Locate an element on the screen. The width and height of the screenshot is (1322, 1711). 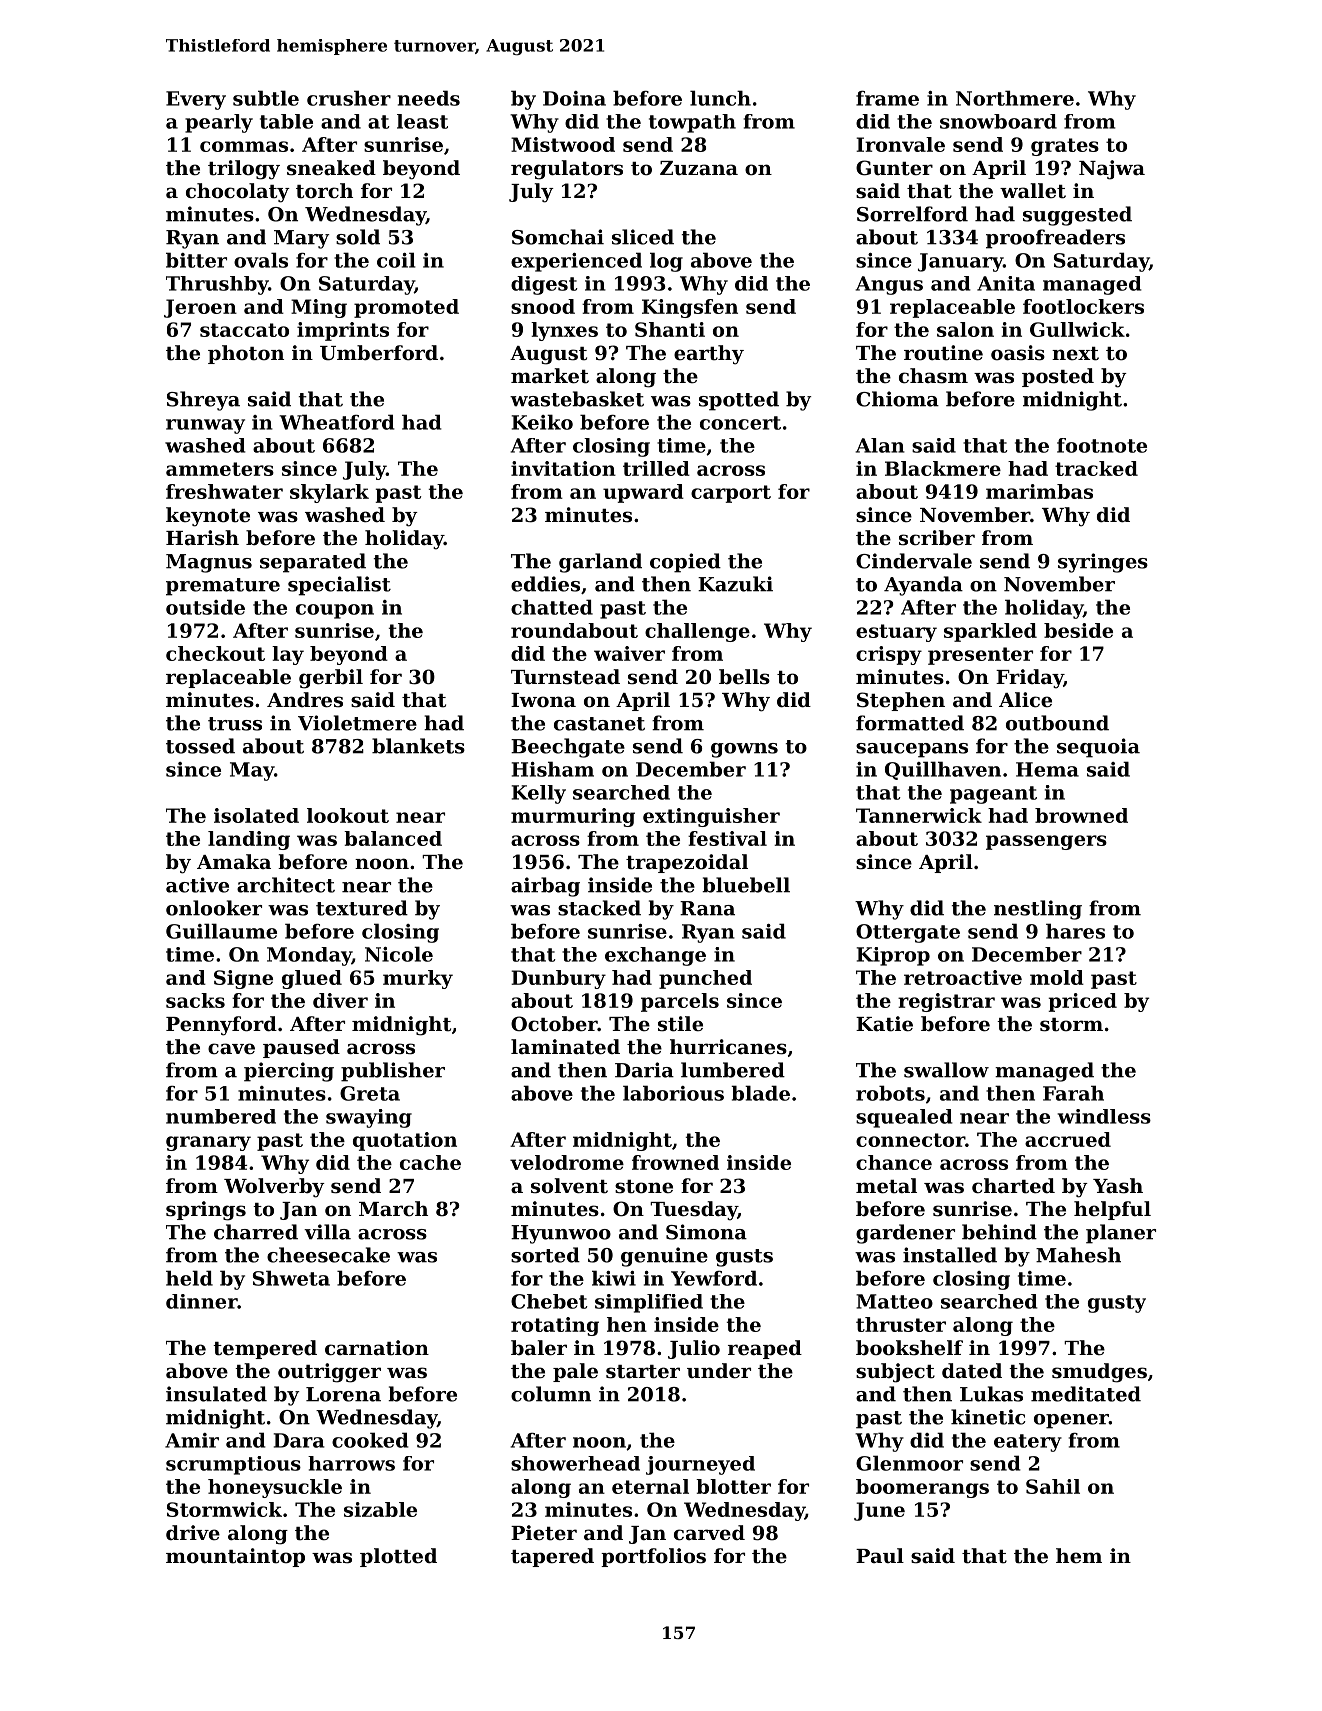
experienced is located at coordinates (576, 262).
